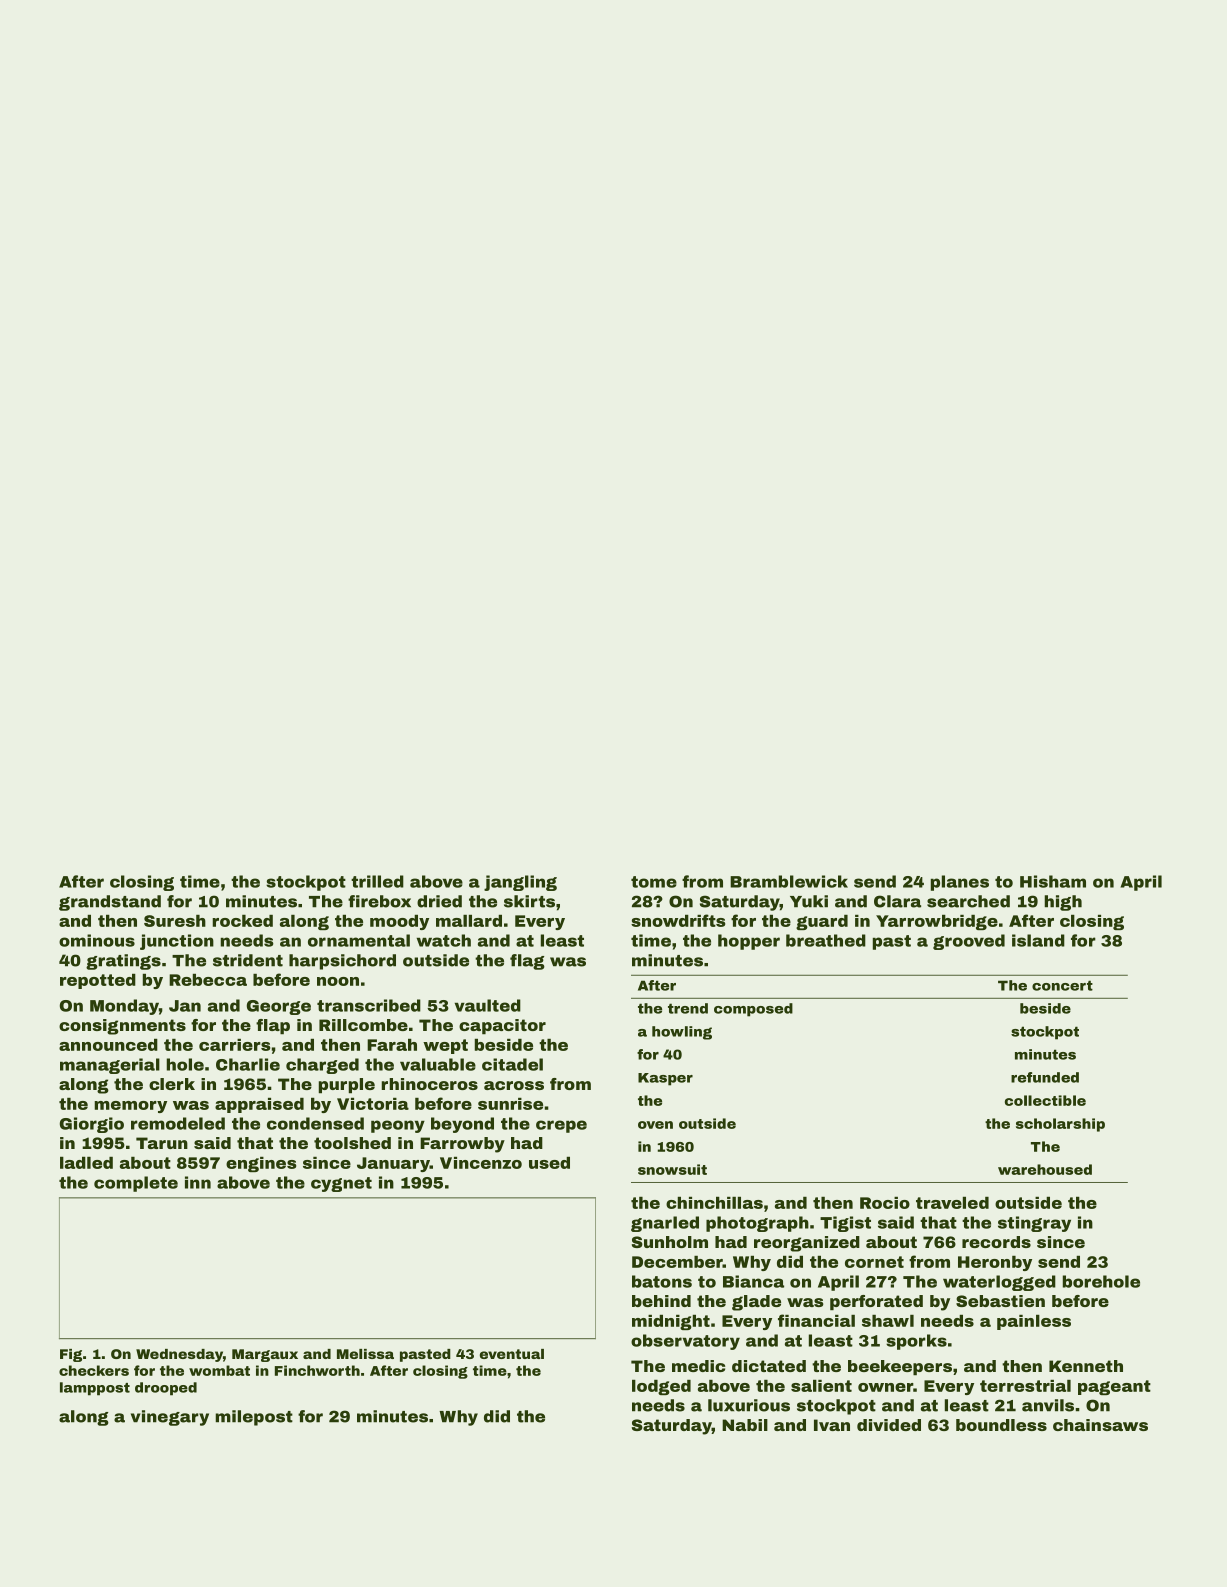 This screenshot has height=1587, width=1227. I want to click on trilled, so click(377, 881).
